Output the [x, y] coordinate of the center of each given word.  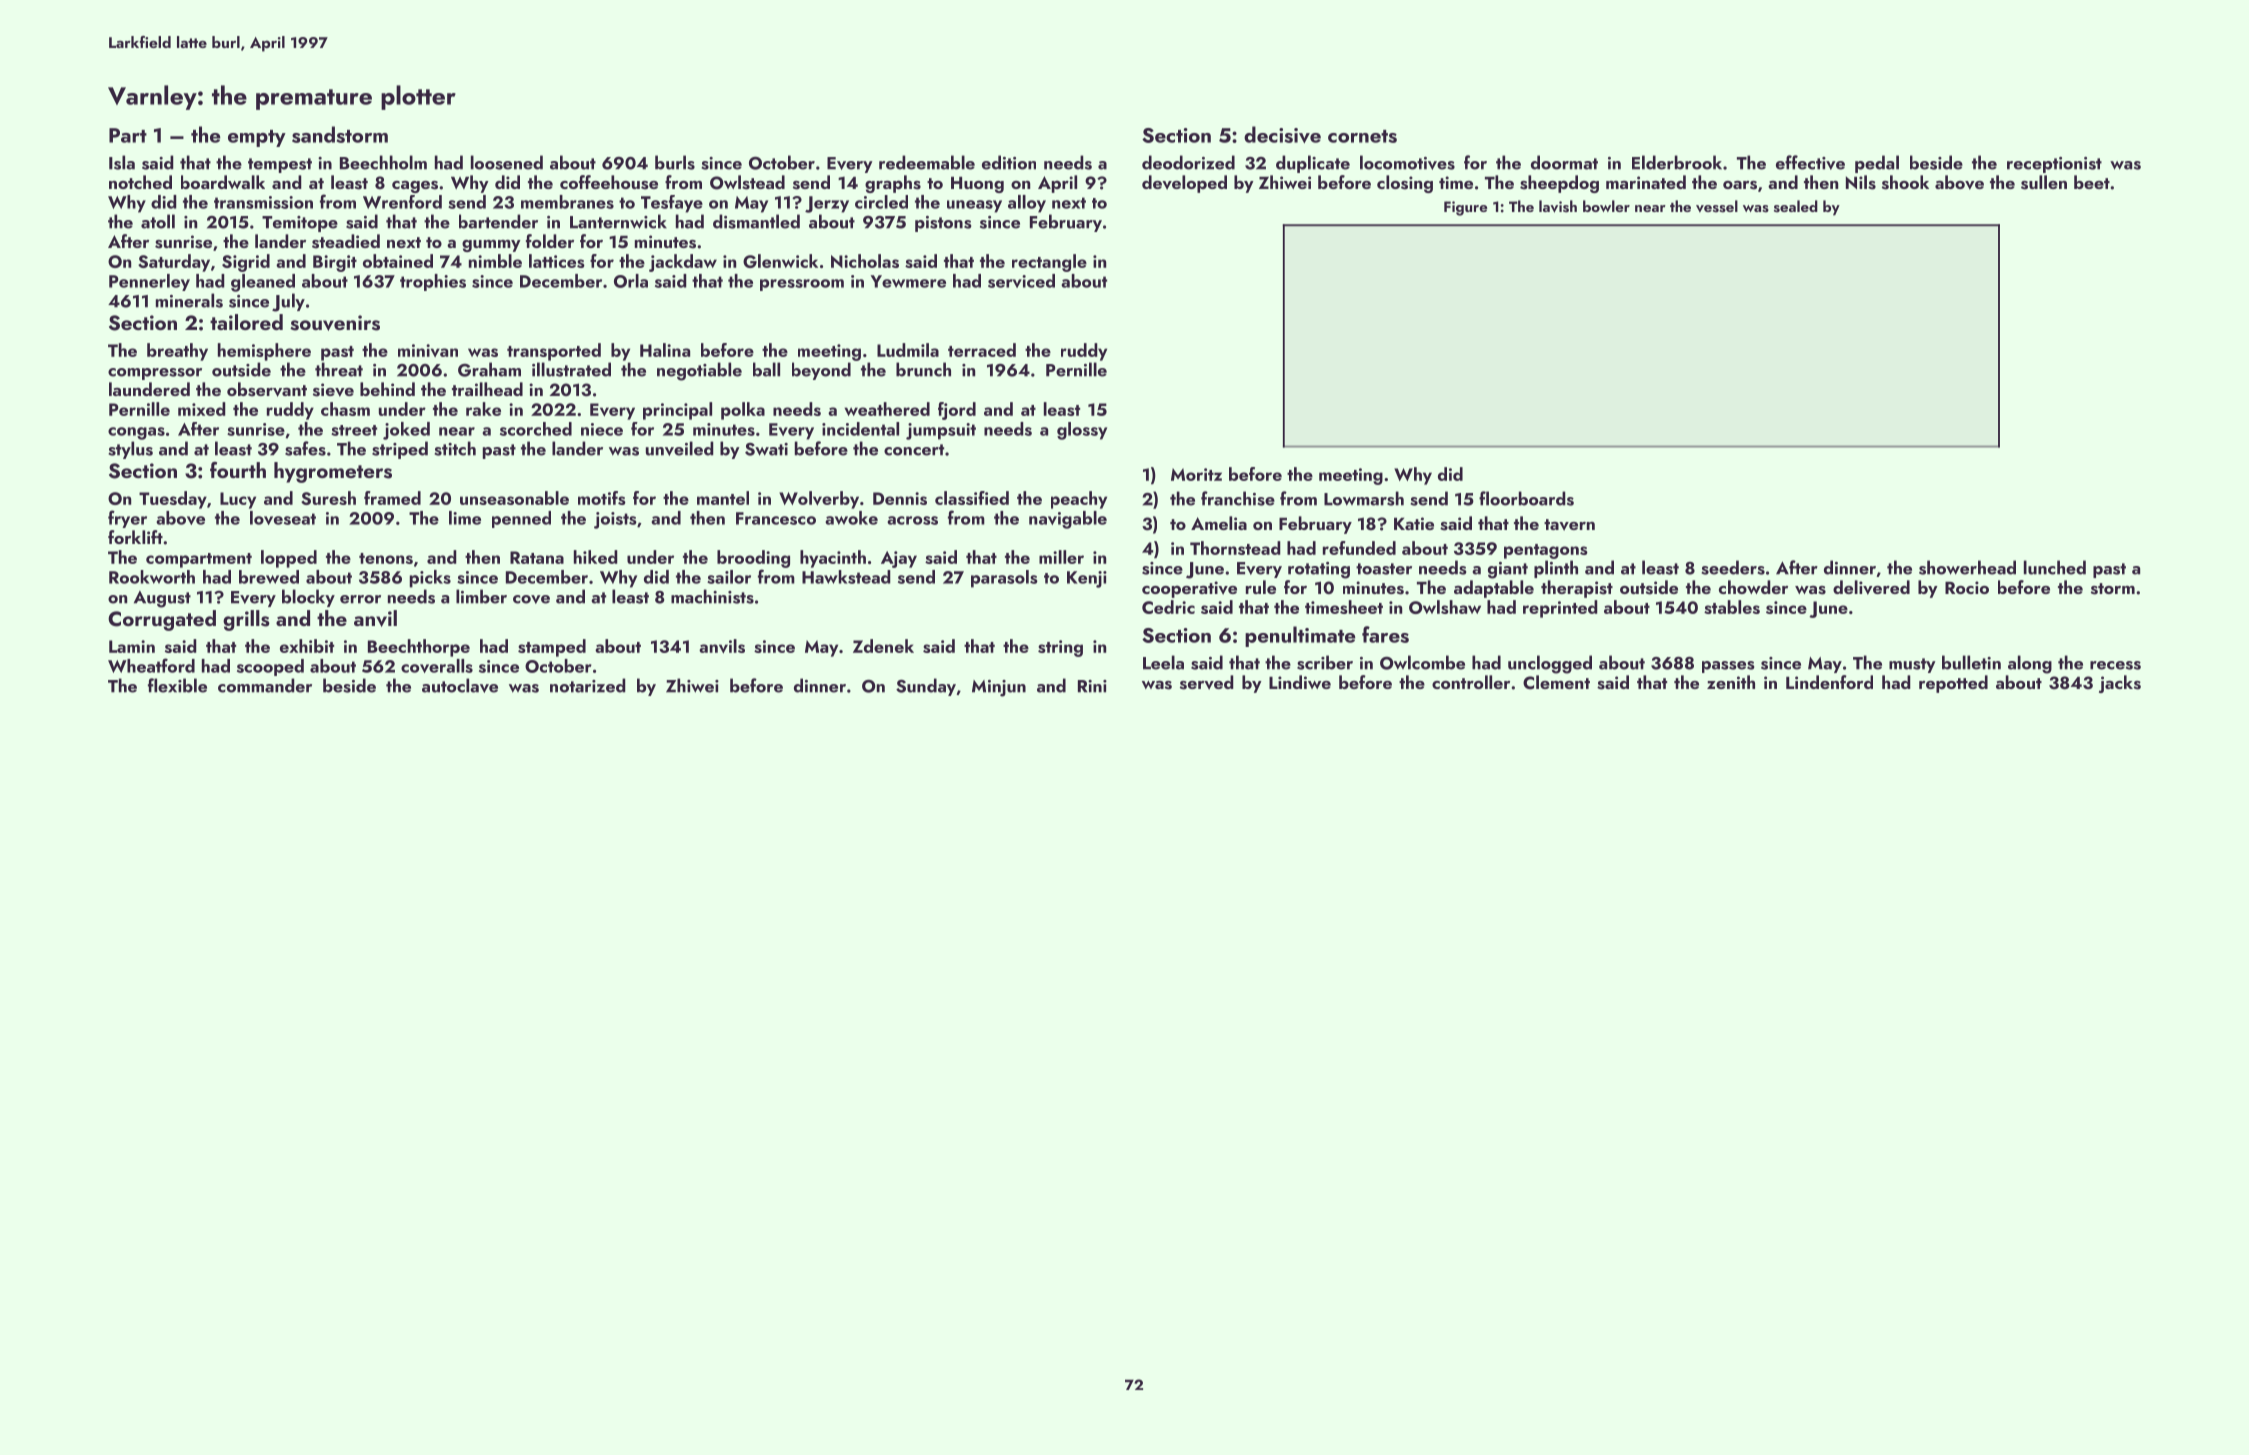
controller [1471, 682]
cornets [1362, 136]
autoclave [460, 685]
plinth [1556, 569]
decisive [1282, 134]
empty [257, 138]
